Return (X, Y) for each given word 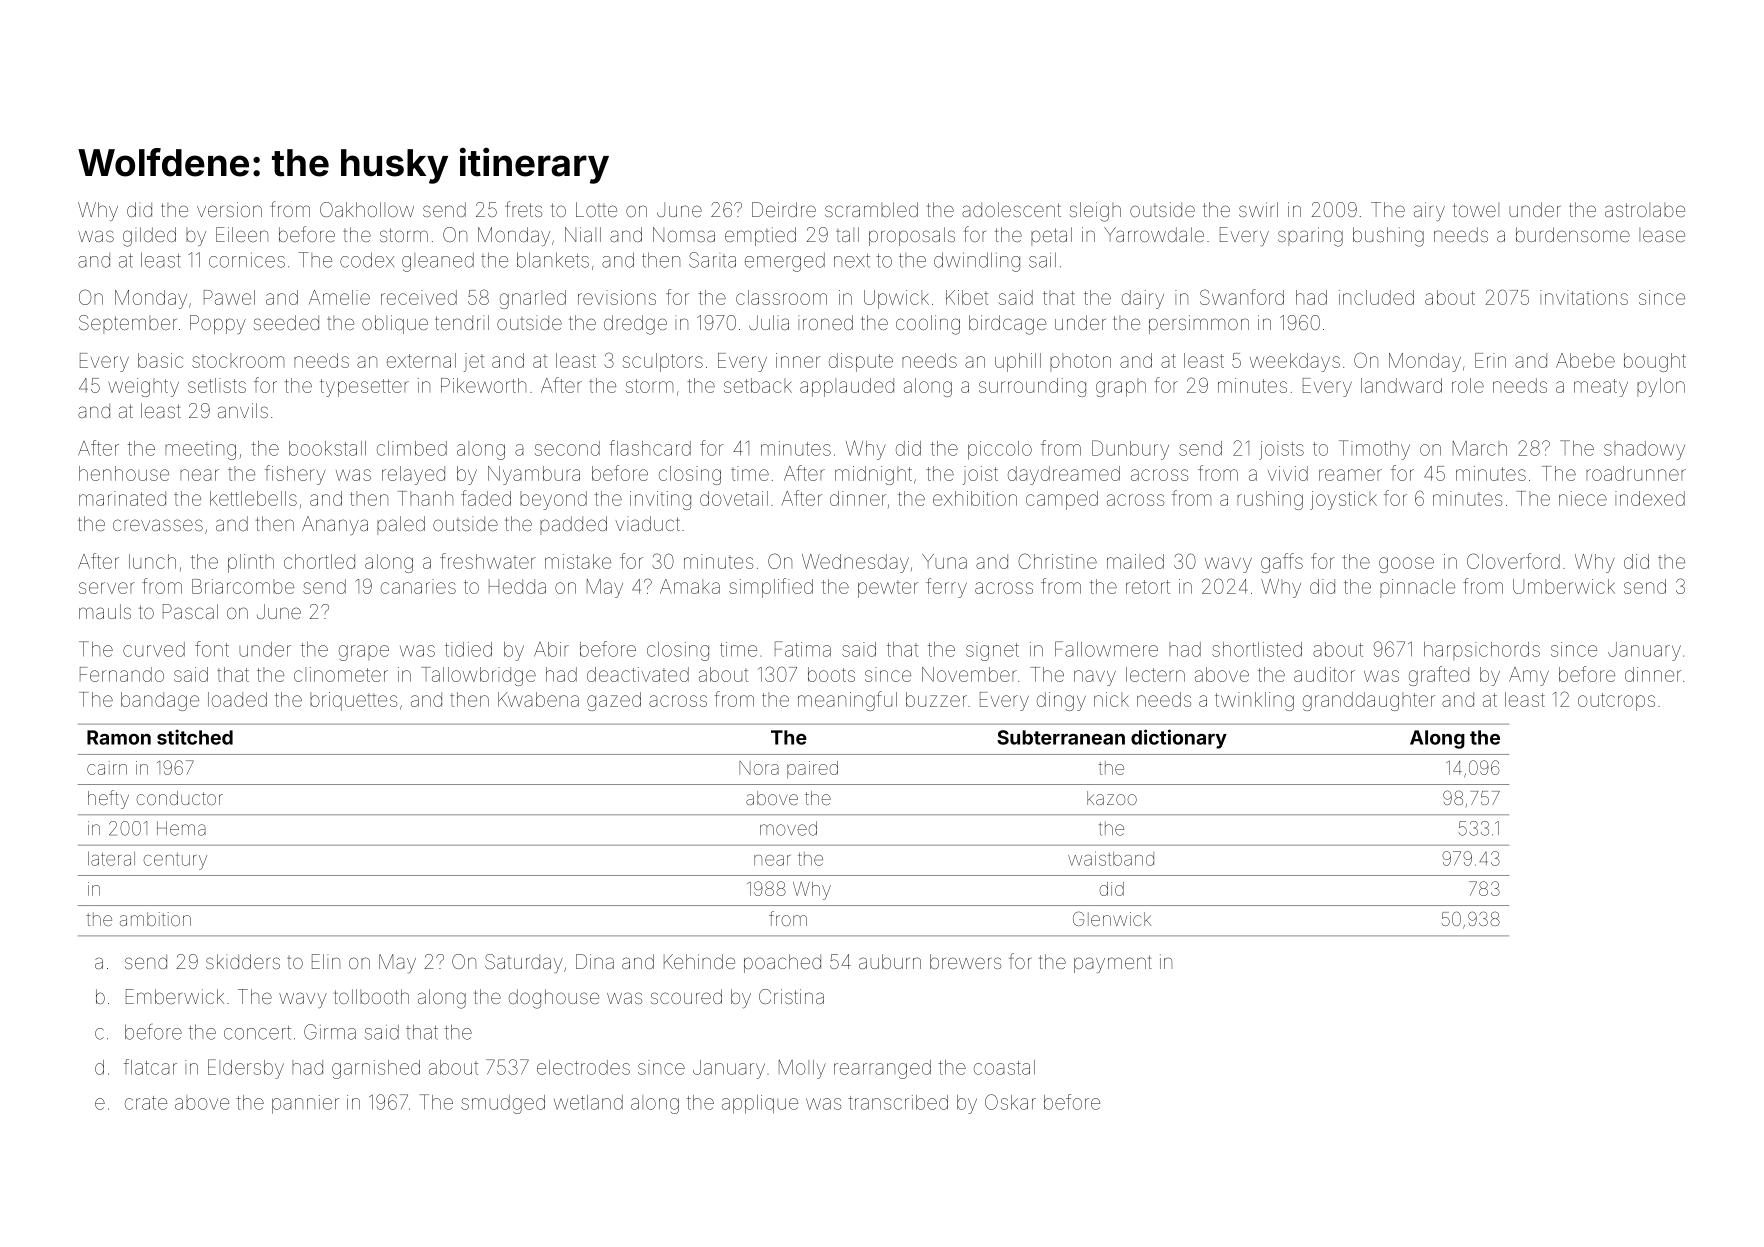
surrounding (1032, 387)
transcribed (898, 1102)
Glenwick (1112, 918)
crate (146, 1103)
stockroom (238, 360)
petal (1051, 236)
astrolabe (1645, 210)
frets (523, 209)
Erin (1490, 360)
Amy (1529, 676)
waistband (1111, 858)
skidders (243, 961)
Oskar (1010, 1102)
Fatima (803, 649)
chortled (319, 561)
